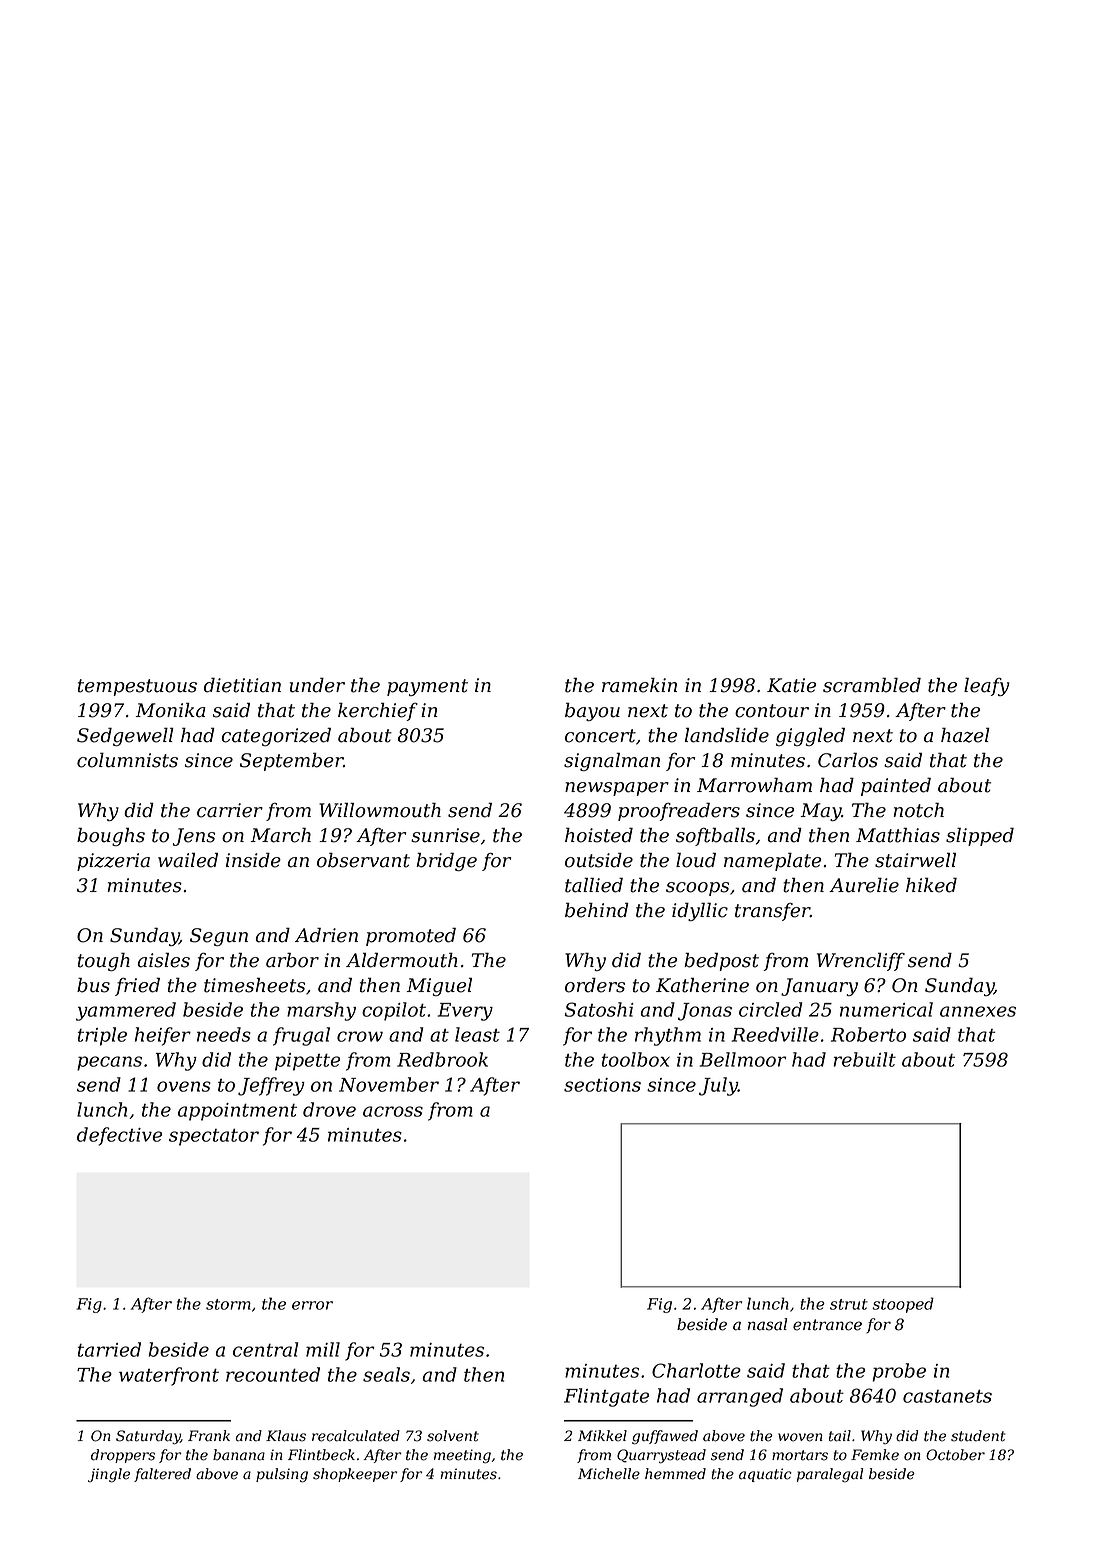 The image size is (1094, 1554). What do you see at coordinates (899, 1372) in the page?
I see `probe` at bounding box center [899, 1372].
